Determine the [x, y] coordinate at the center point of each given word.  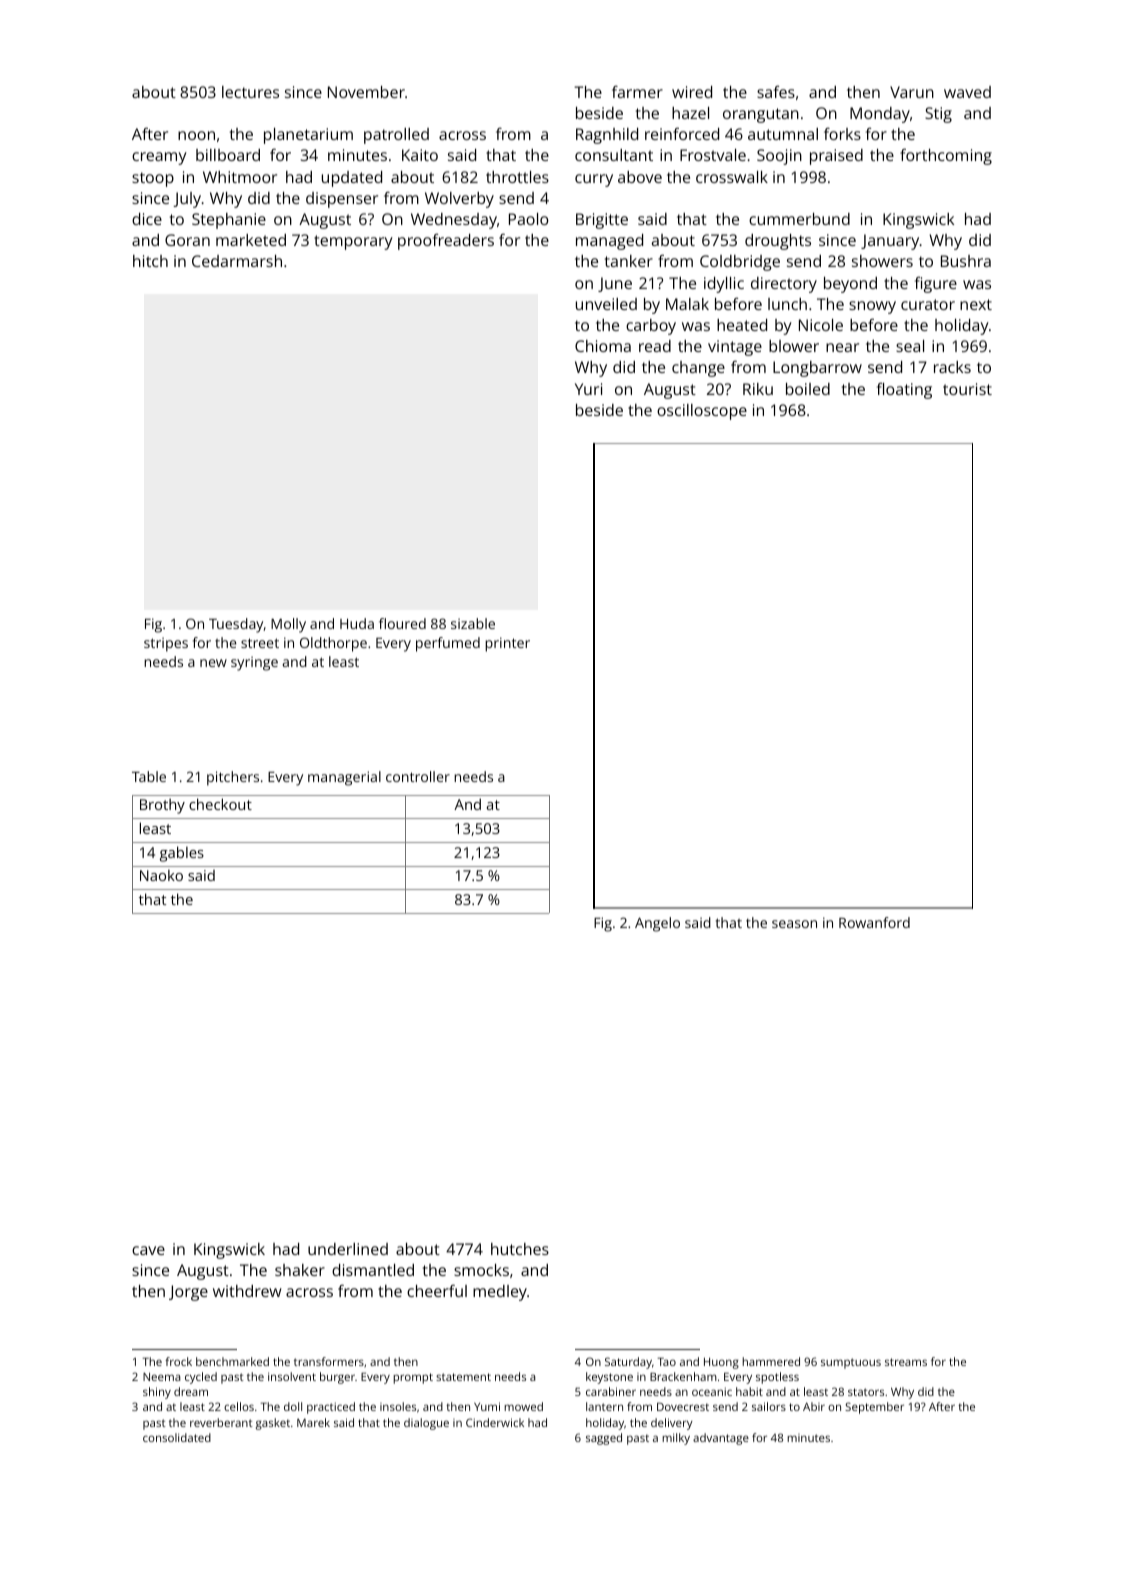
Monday [880, 115]
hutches [520, 1249]
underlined [348, 1249]
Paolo [529, 219]
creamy [159, 158]
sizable [473, 623]
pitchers [233, 778]
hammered [771, 1361]
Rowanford [874, 922]
